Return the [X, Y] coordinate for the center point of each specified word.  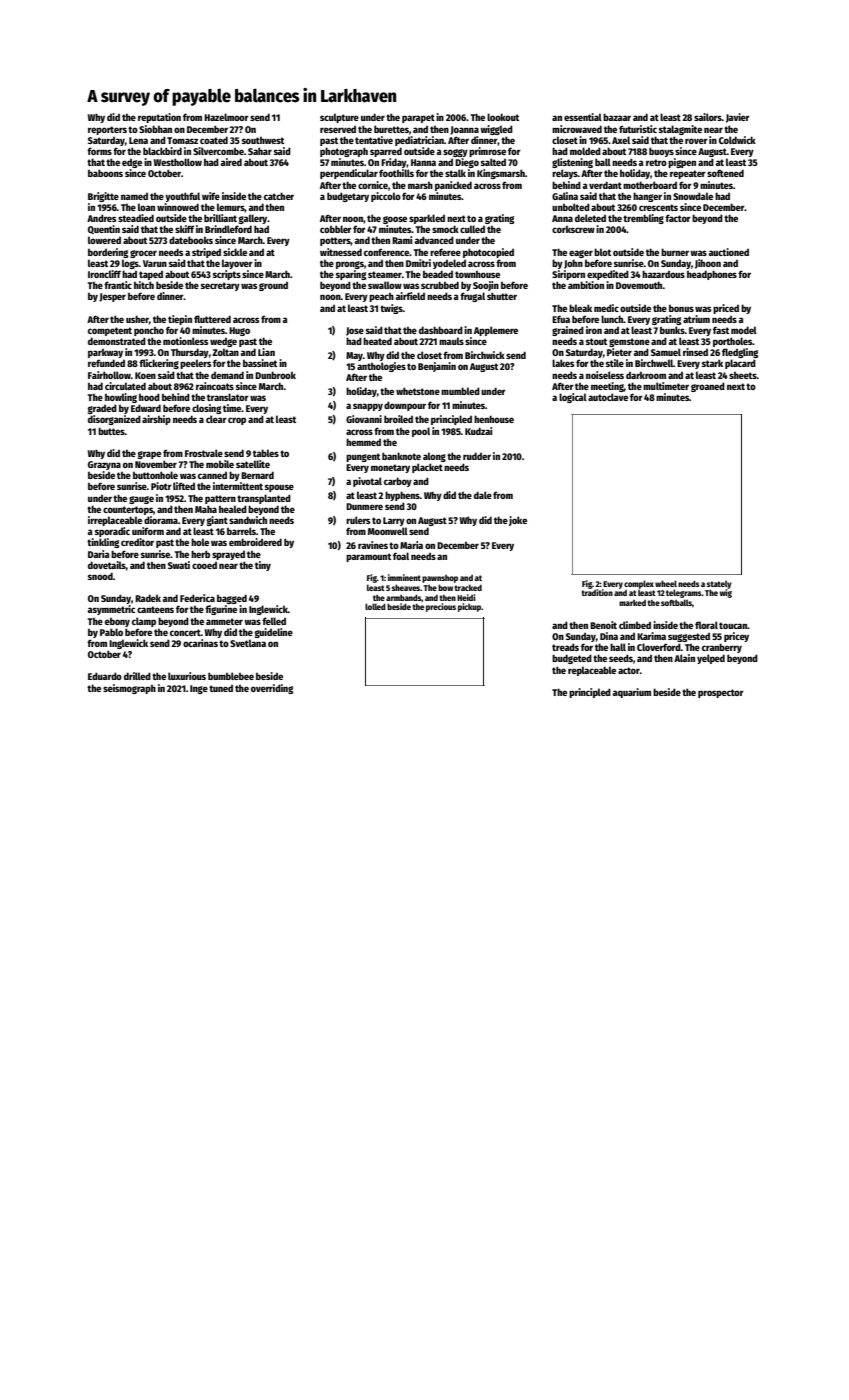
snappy [368, 407]
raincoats [215, 386]
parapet [418, 118]
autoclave [608, 397]
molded [585, 151]
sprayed [228, 555]
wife [211, 196]
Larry [394, 521]
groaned [708, 387]
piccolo [386, 197]
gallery [253, 219]
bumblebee [231, 676]
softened [725, 173]
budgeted [572, 659]
